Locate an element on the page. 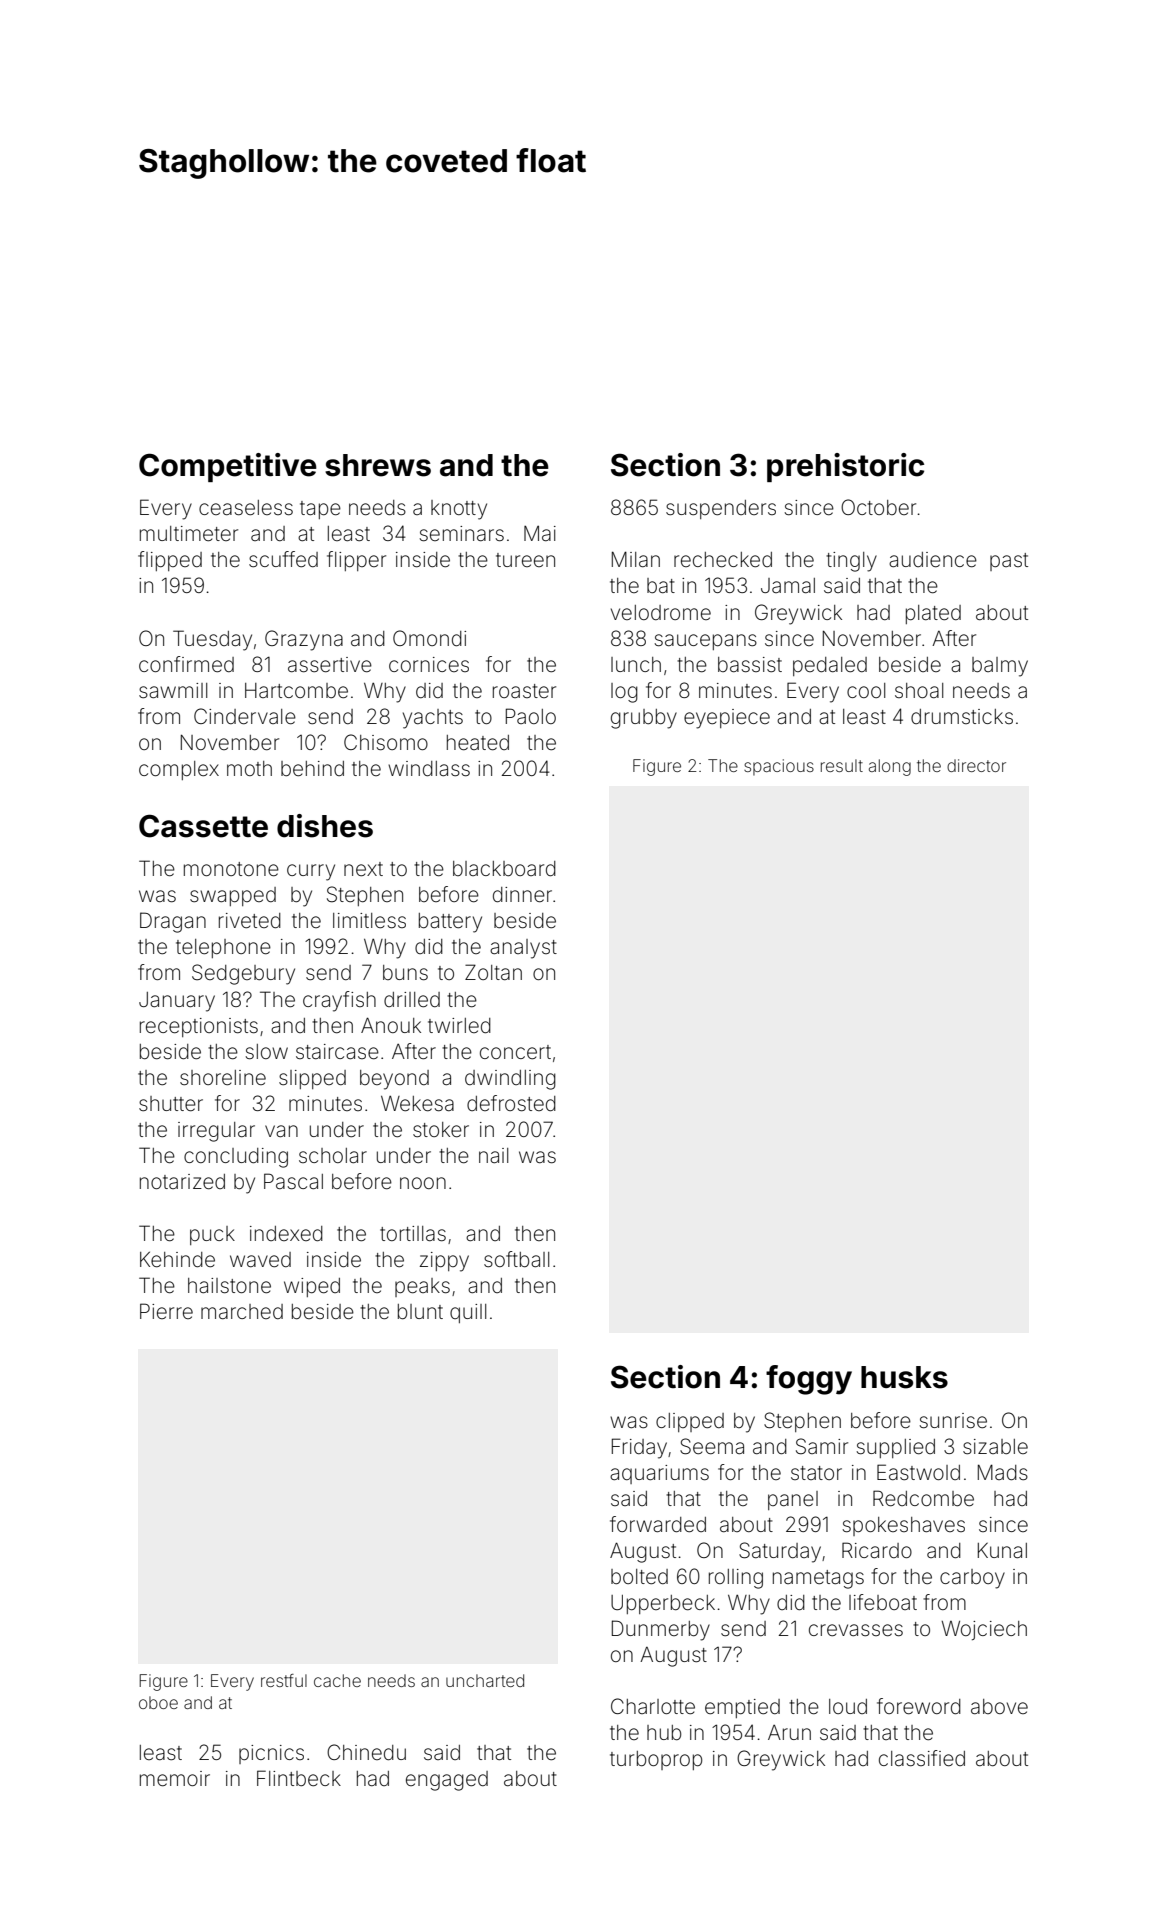 The height and width of the page is (1922, 1167). husks is located at coordinates (904, 1377).
